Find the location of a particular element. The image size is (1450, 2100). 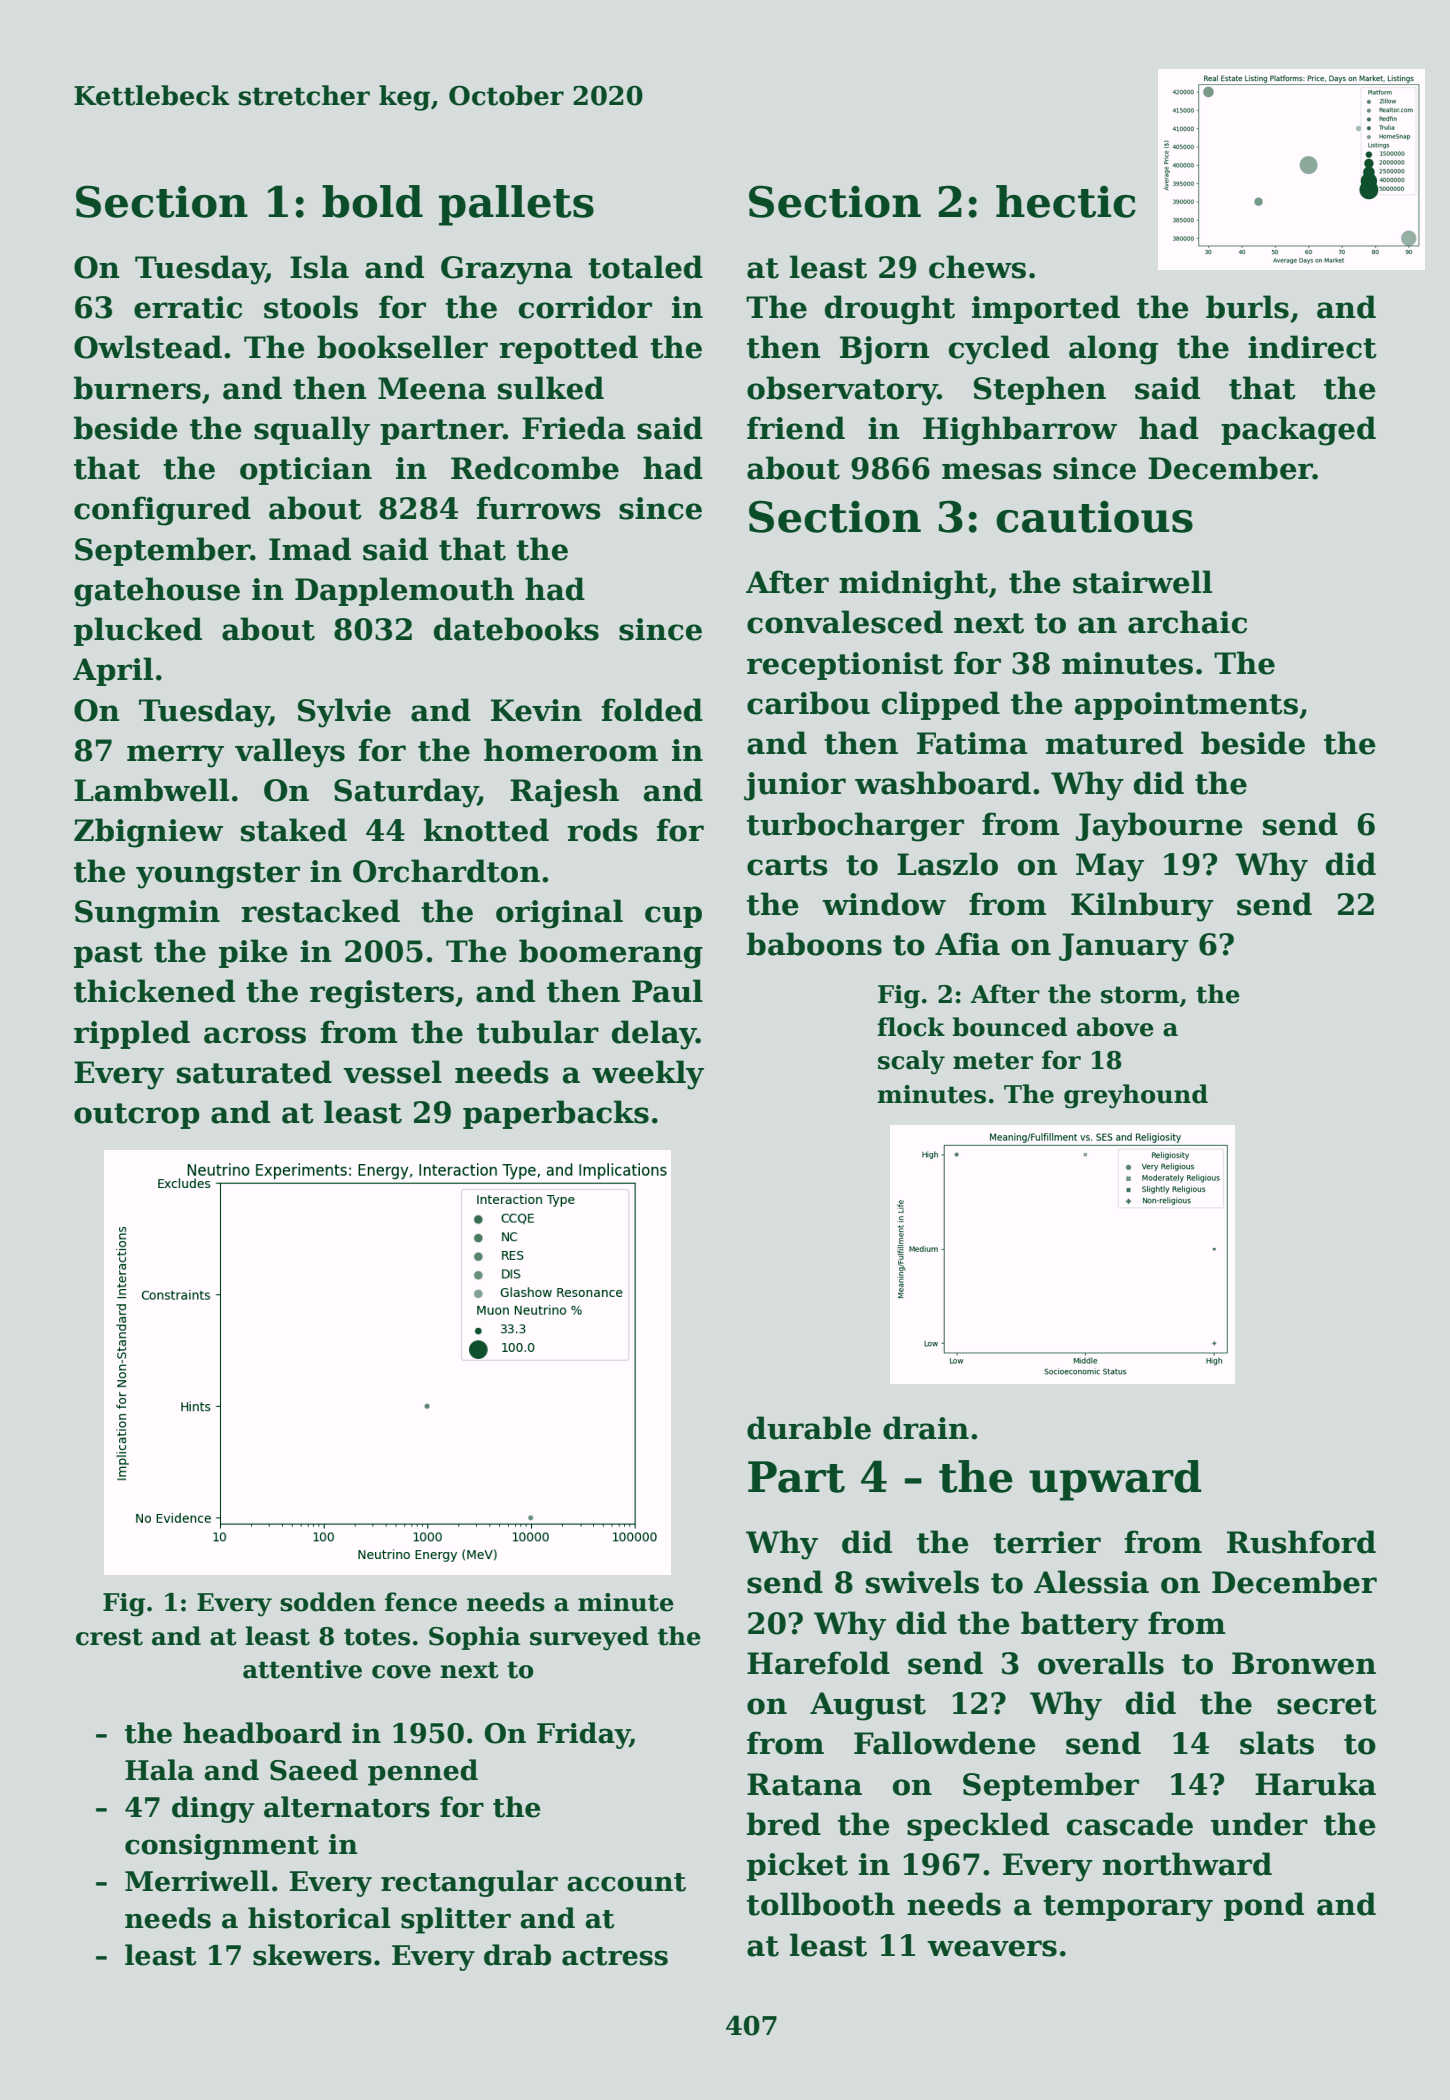

chews is located at coordinates (977, 267).
